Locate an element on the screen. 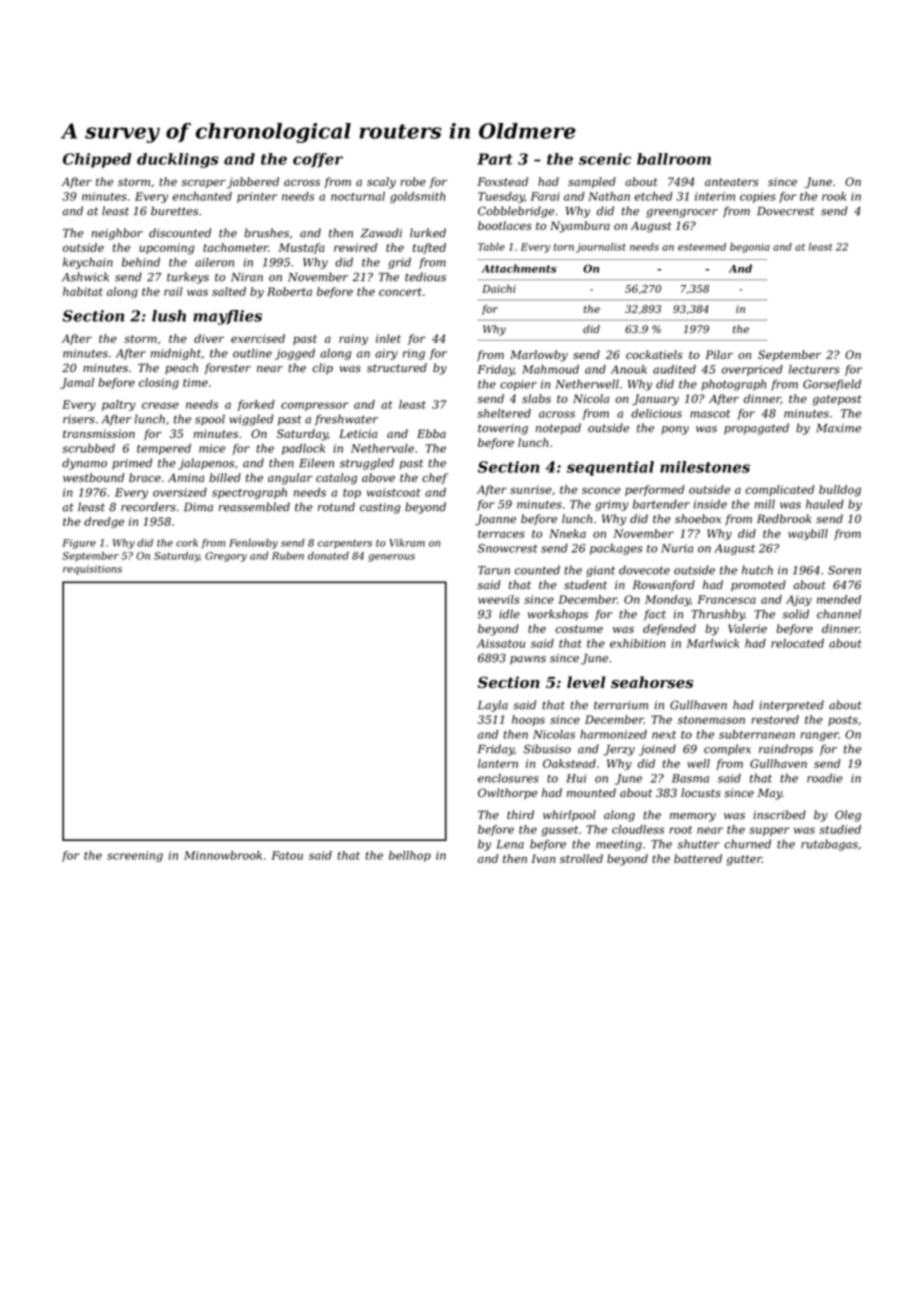  Marlowby is located at coordinates (539, 356).
